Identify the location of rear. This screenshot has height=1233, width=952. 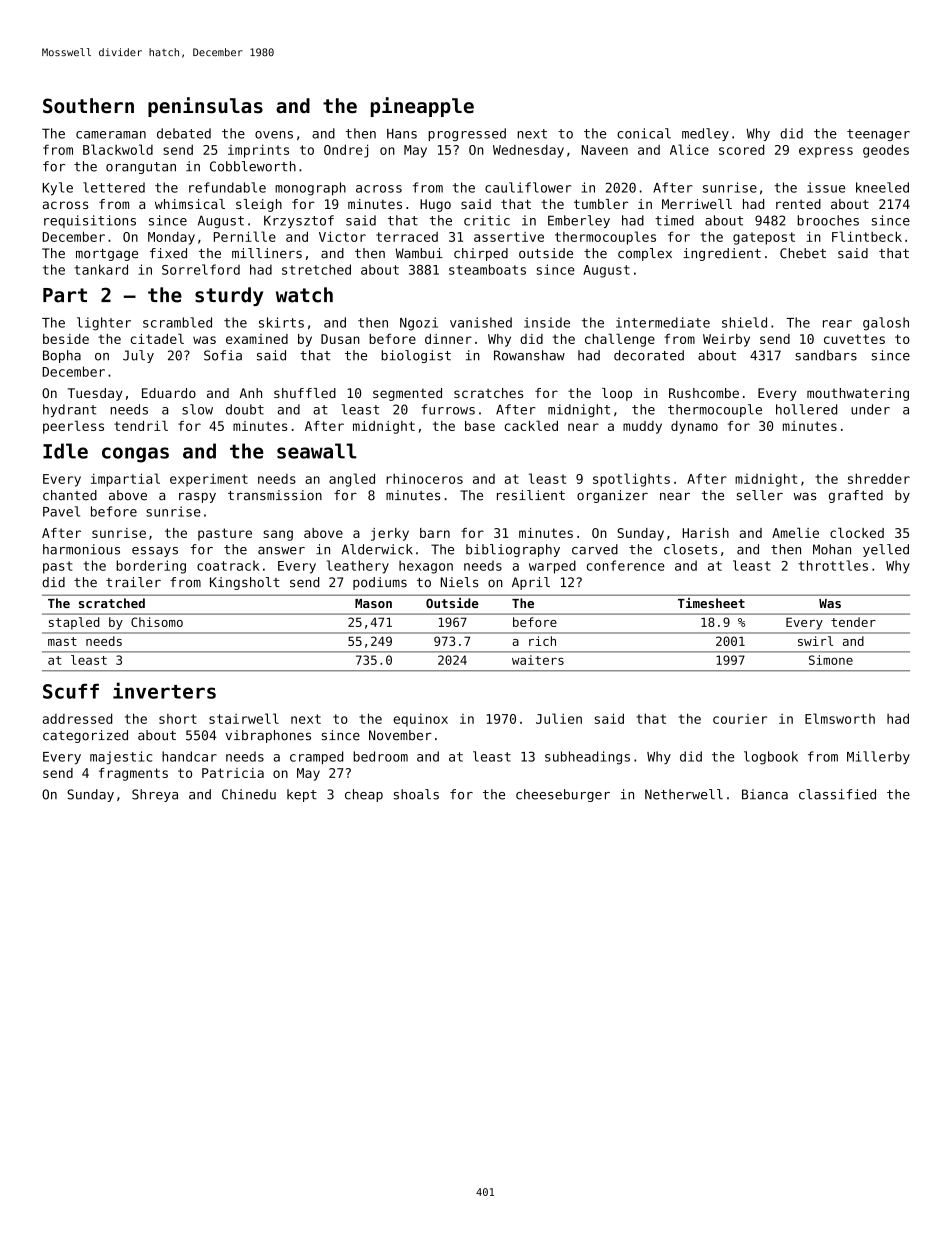
(837, 324).
